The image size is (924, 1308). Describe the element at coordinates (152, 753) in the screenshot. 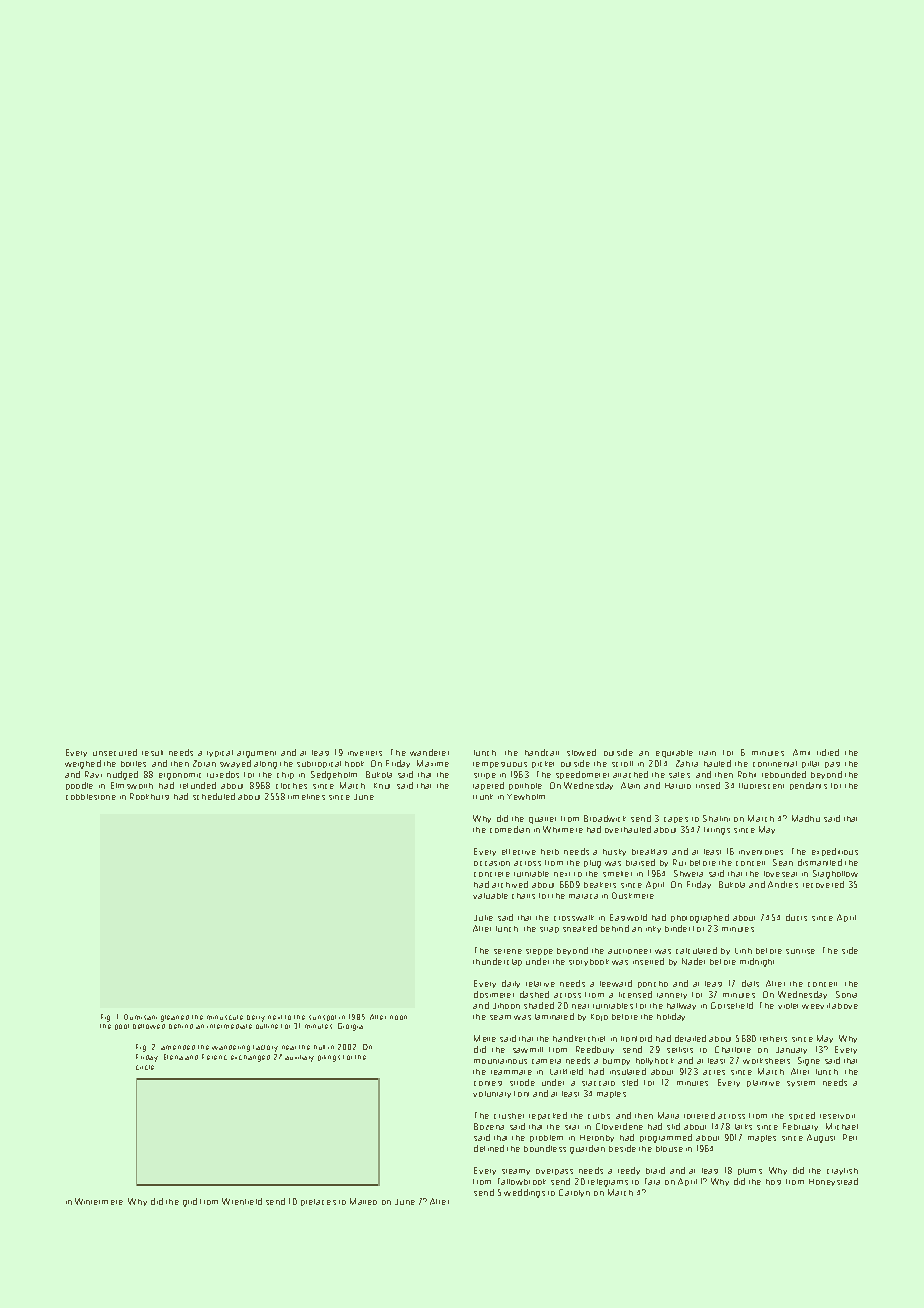

I see `result` at that location.
